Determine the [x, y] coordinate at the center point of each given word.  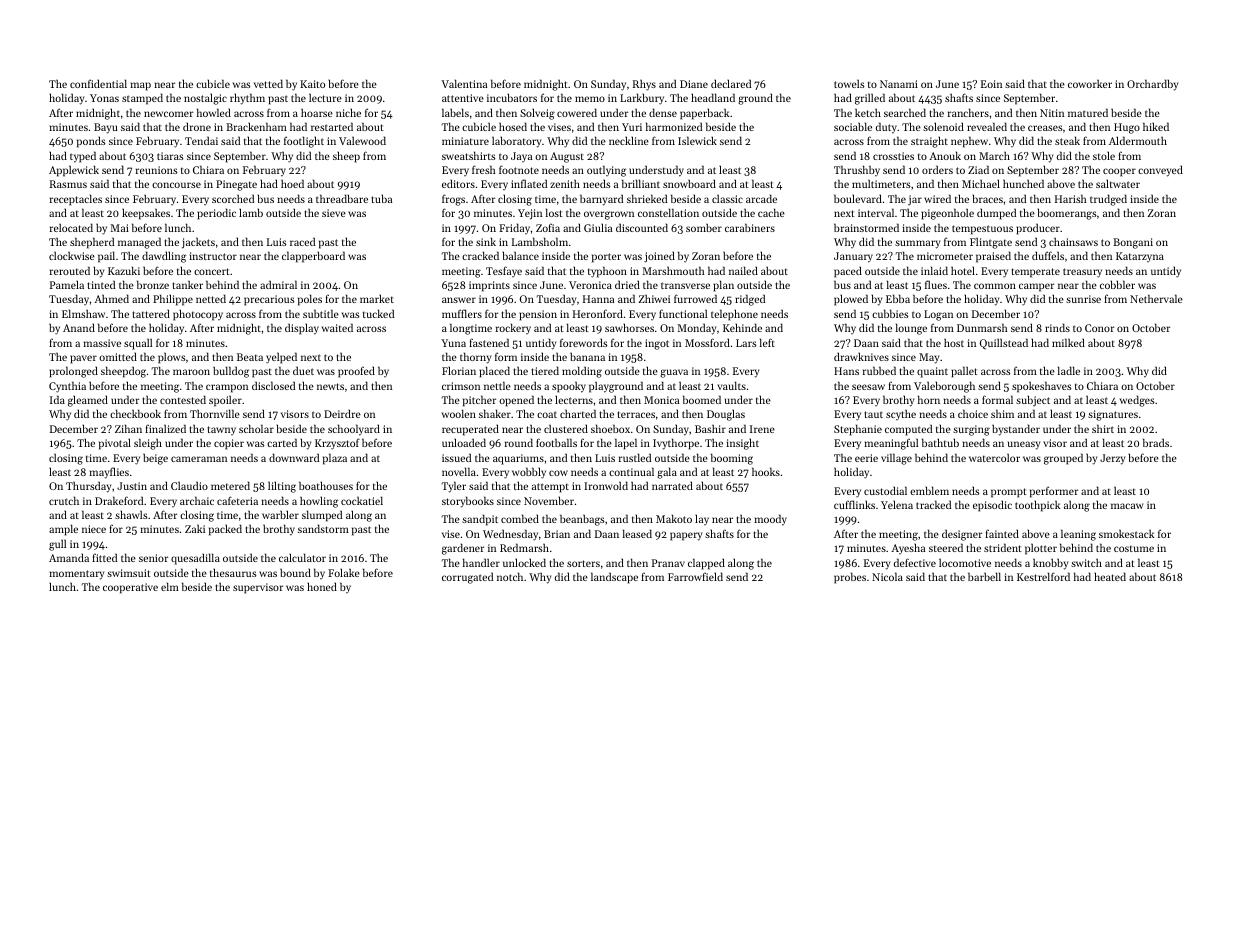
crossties [893, 156]
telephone [734, 315]
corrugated [467, 578]
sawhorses [629, 327]
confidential [98, 83]
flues [936, 284]
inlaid [934, 270]
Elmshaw [83, 313]
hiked [1156, 126]
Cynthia [67, 387]
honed [322, 586]
